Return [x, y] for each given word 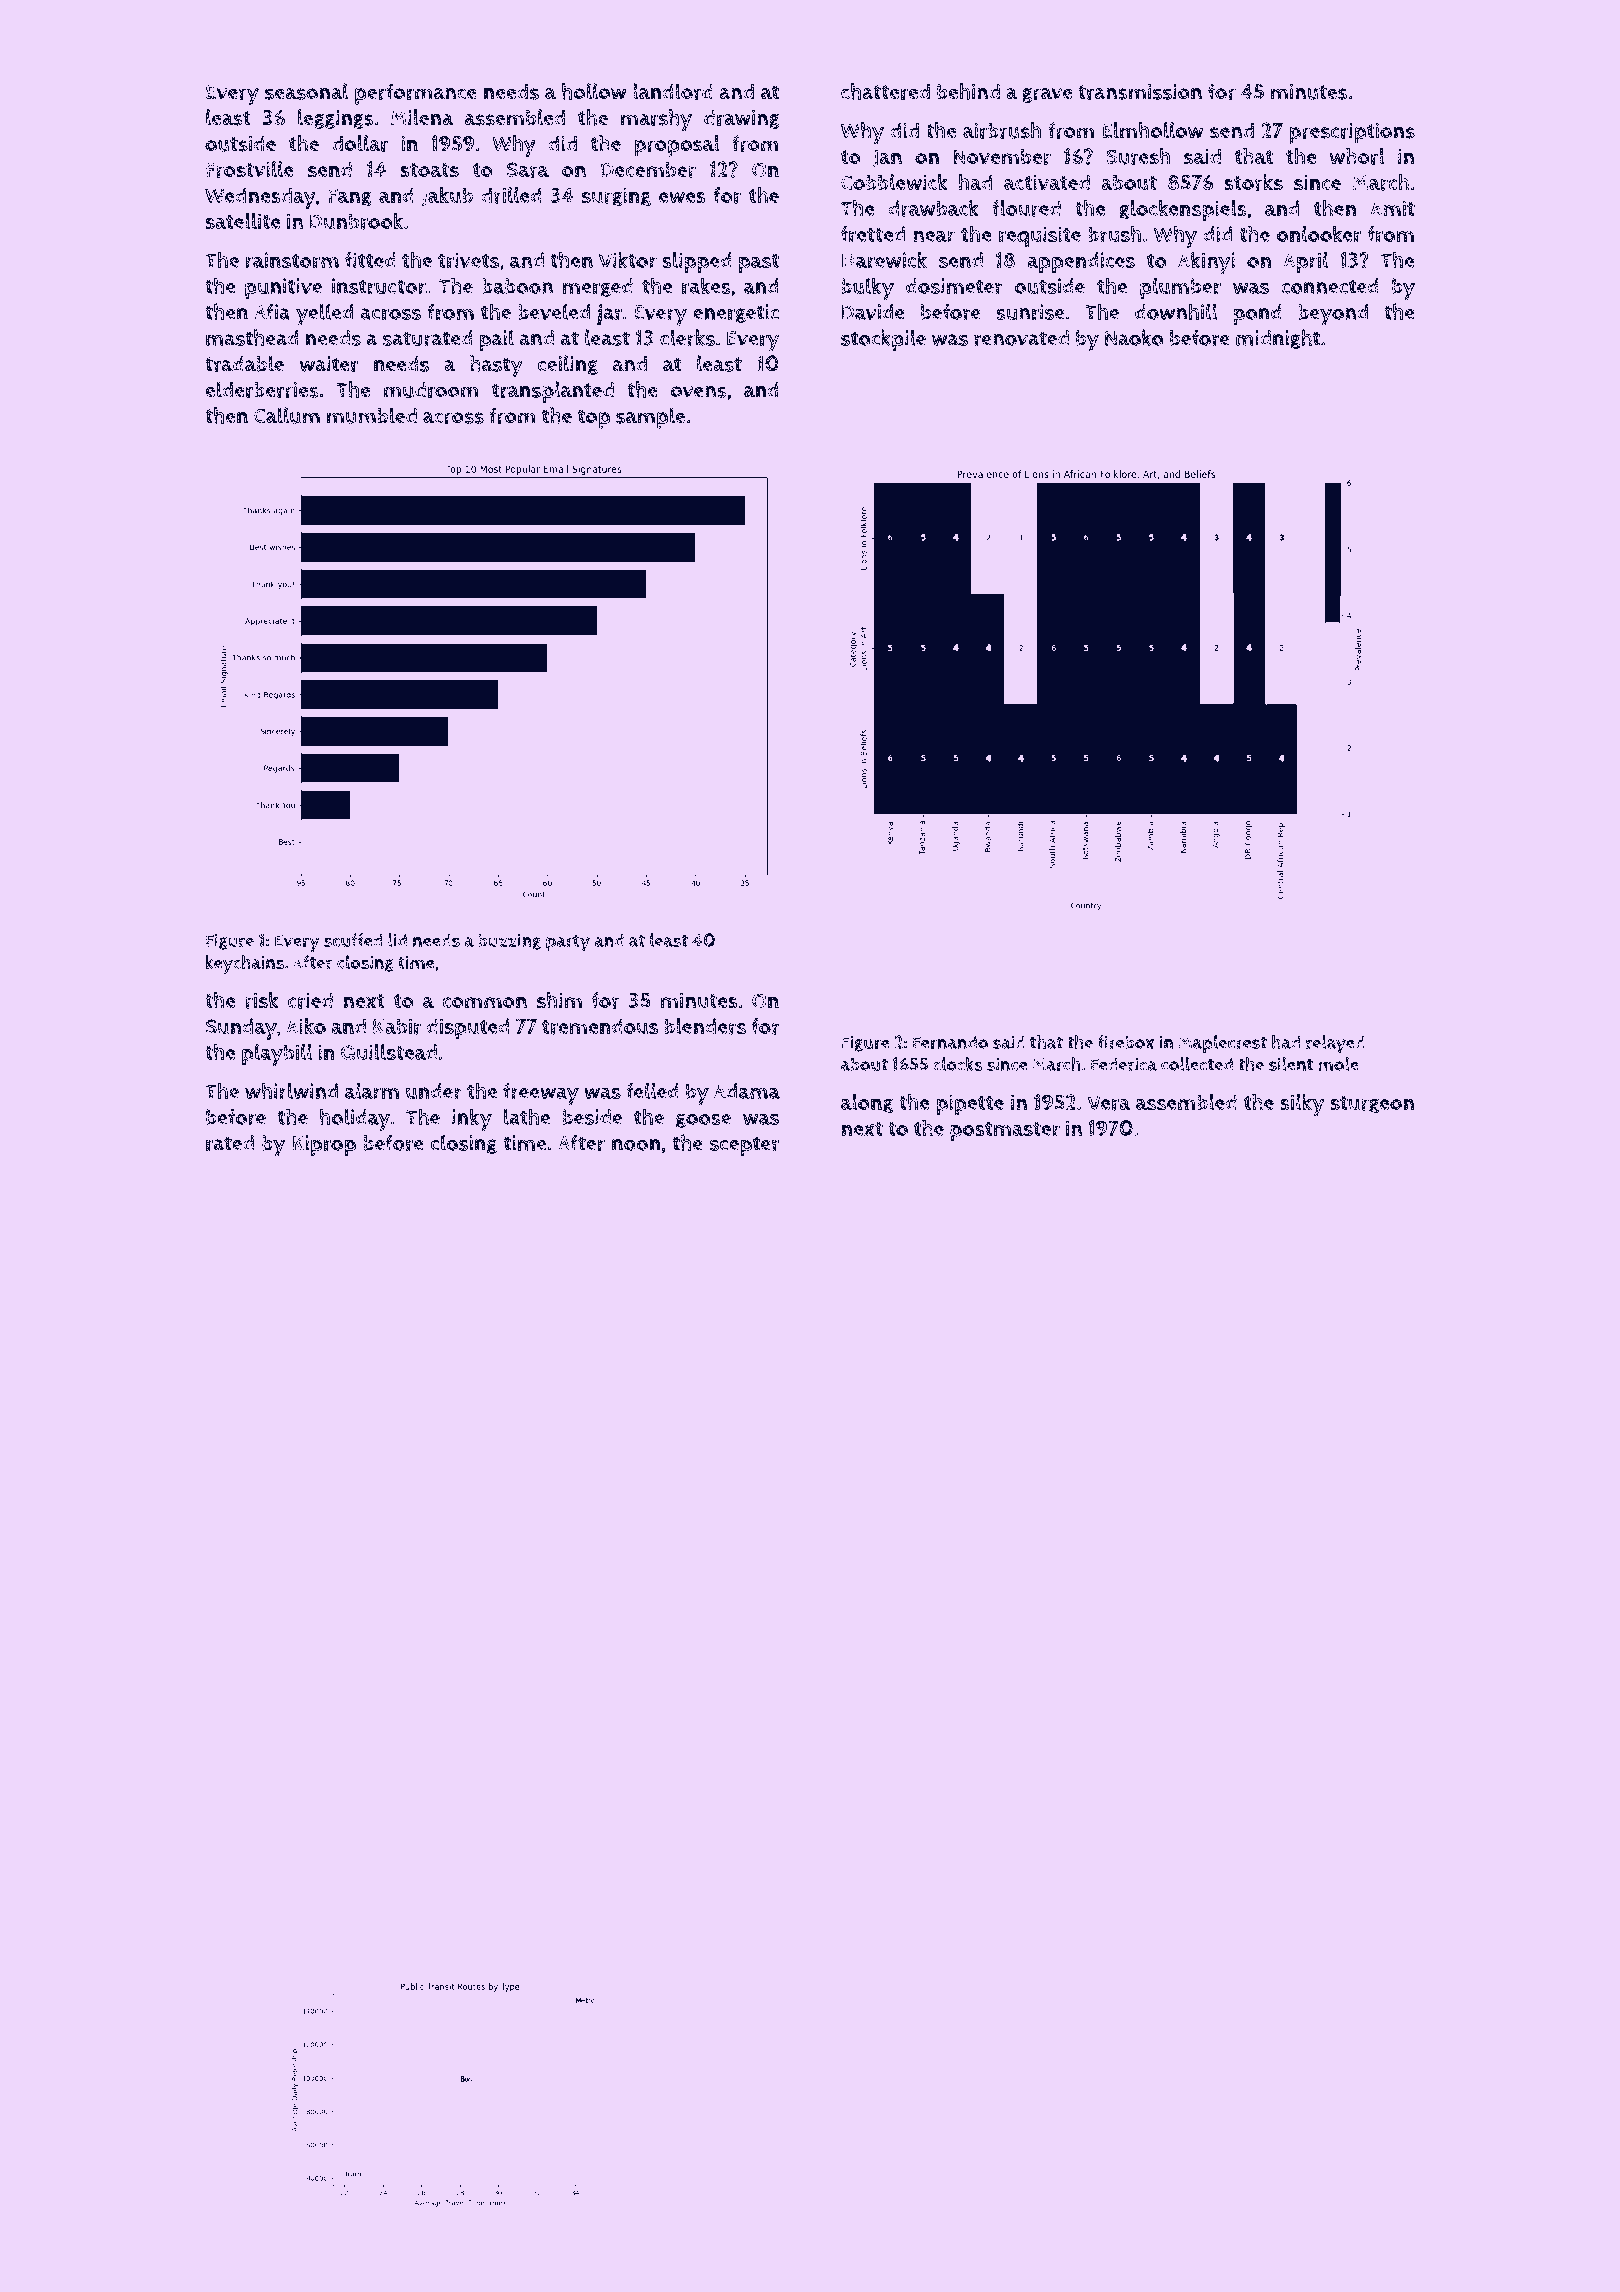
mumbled [372, 415]
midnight [1278, 339]
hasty [496, 366]
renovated [1021, 338]
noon [636, 1145]
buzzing [509, 941]
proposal [677, 146]
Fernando [950, 1042]
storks [1253, 182]
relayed [1335, 1044]
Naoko [1134, 337]
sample [650, 418]
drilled [511, 195]
